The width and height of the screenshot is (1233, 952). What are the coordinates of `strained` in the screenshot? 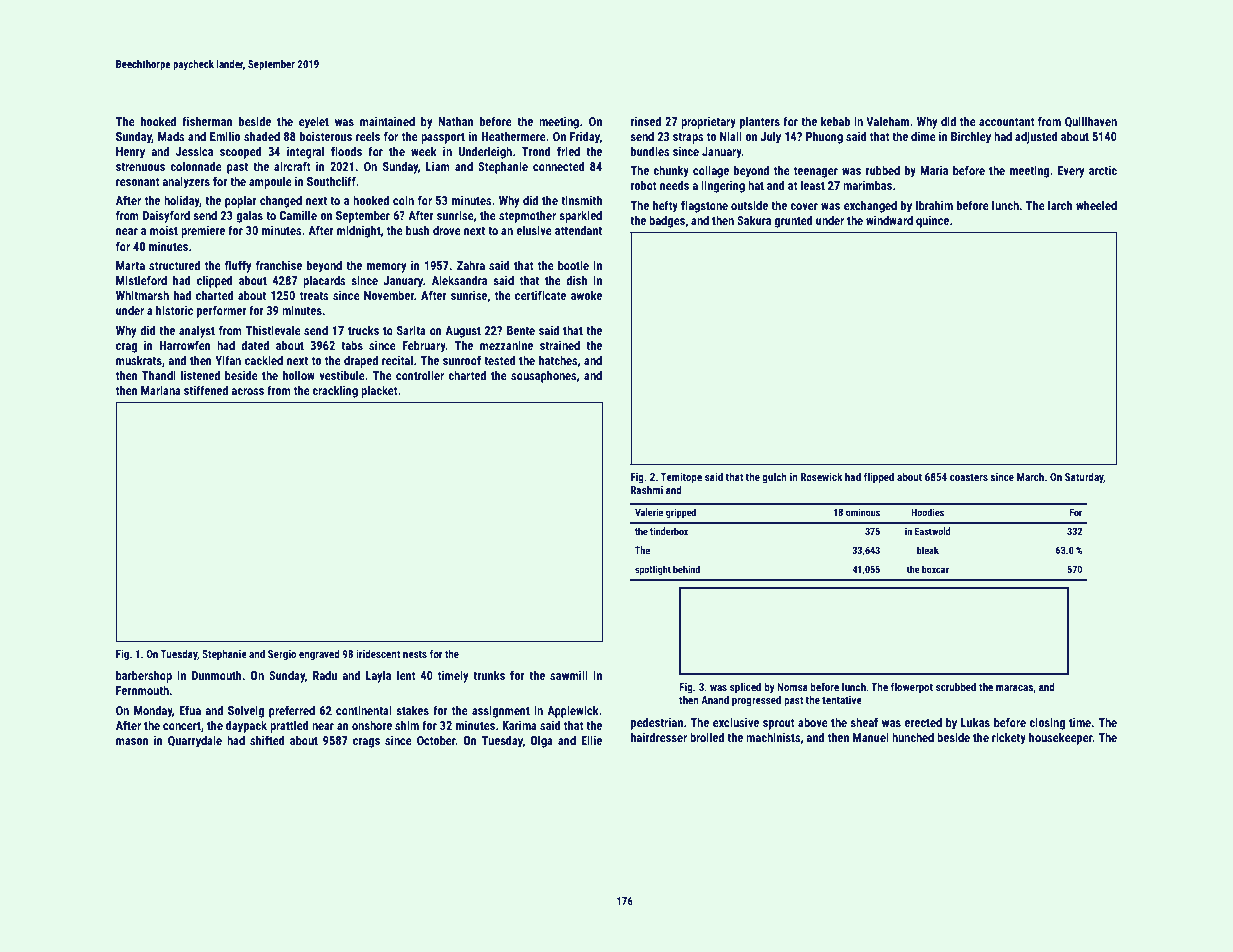 It's located at (560, 345).
